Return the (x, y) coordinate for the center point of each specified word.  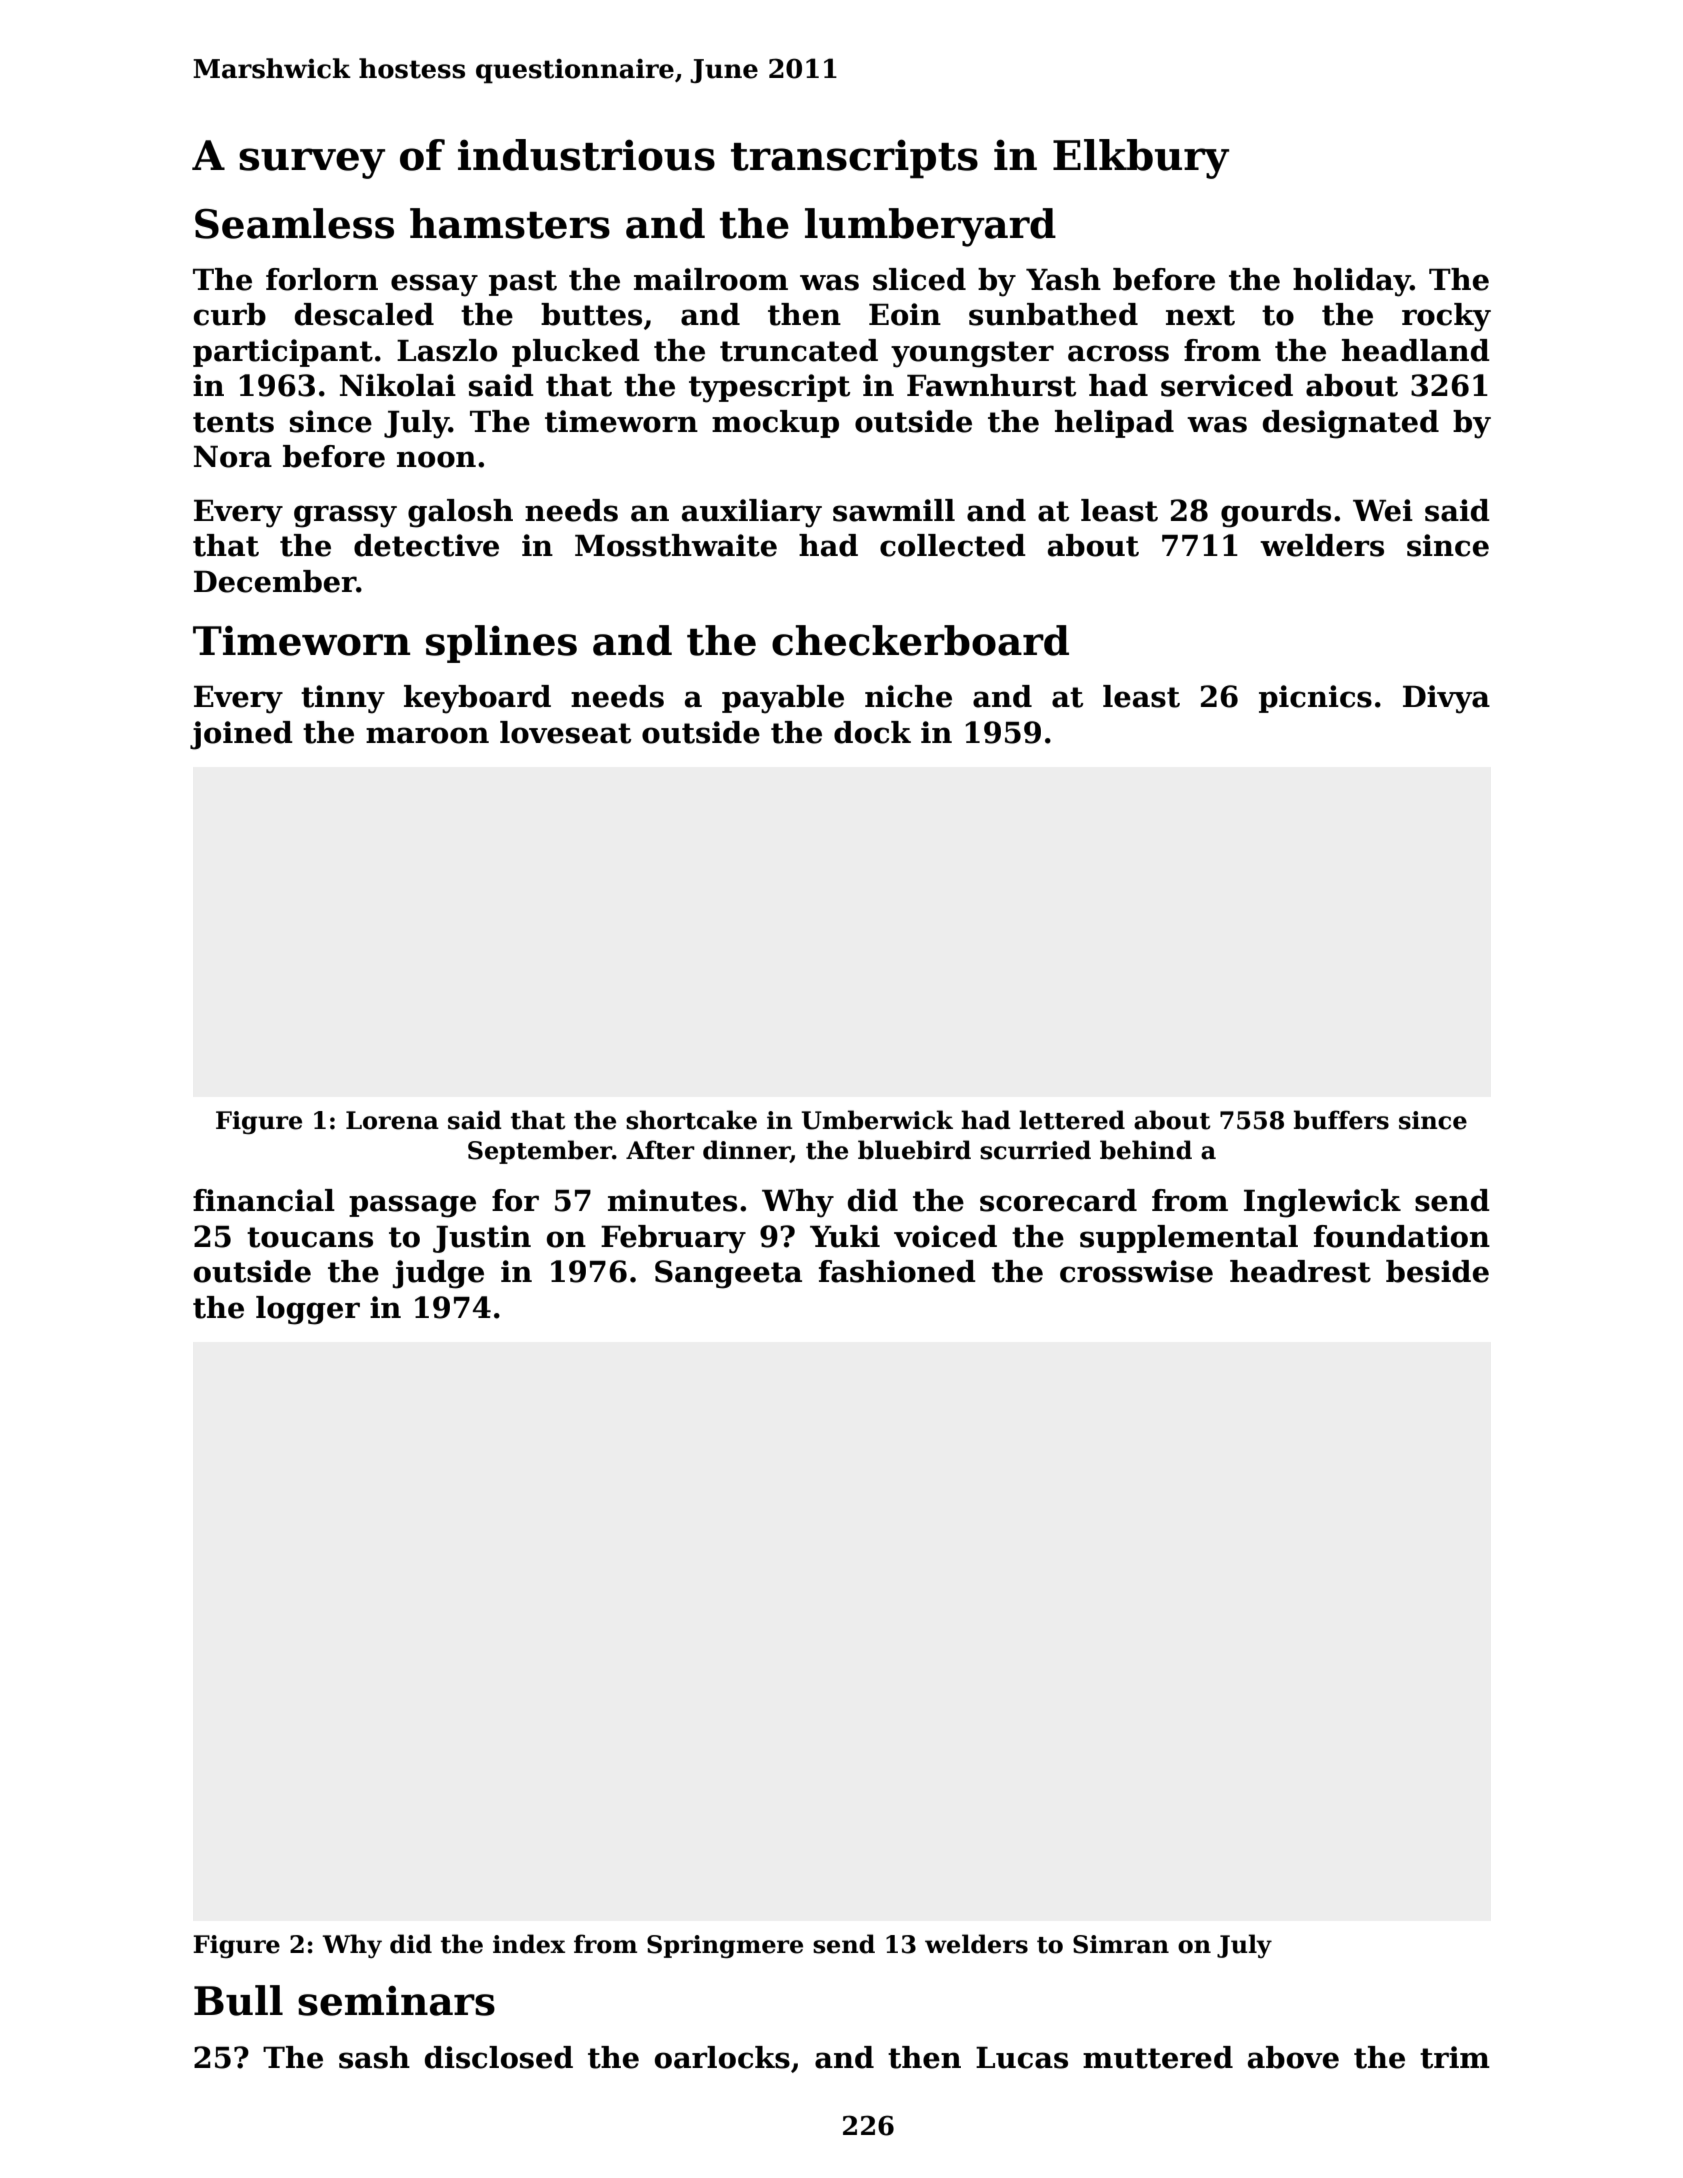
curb (230, 314)
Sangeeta (728, 1274)
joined (241, 735)
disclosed (499, 2057)
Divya (1446, 699)
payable (783, 699)
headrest (1300, 1271)
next (1200, 315)
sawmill (894, 510)
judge (438, 1274)
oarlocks (722, 2057)
